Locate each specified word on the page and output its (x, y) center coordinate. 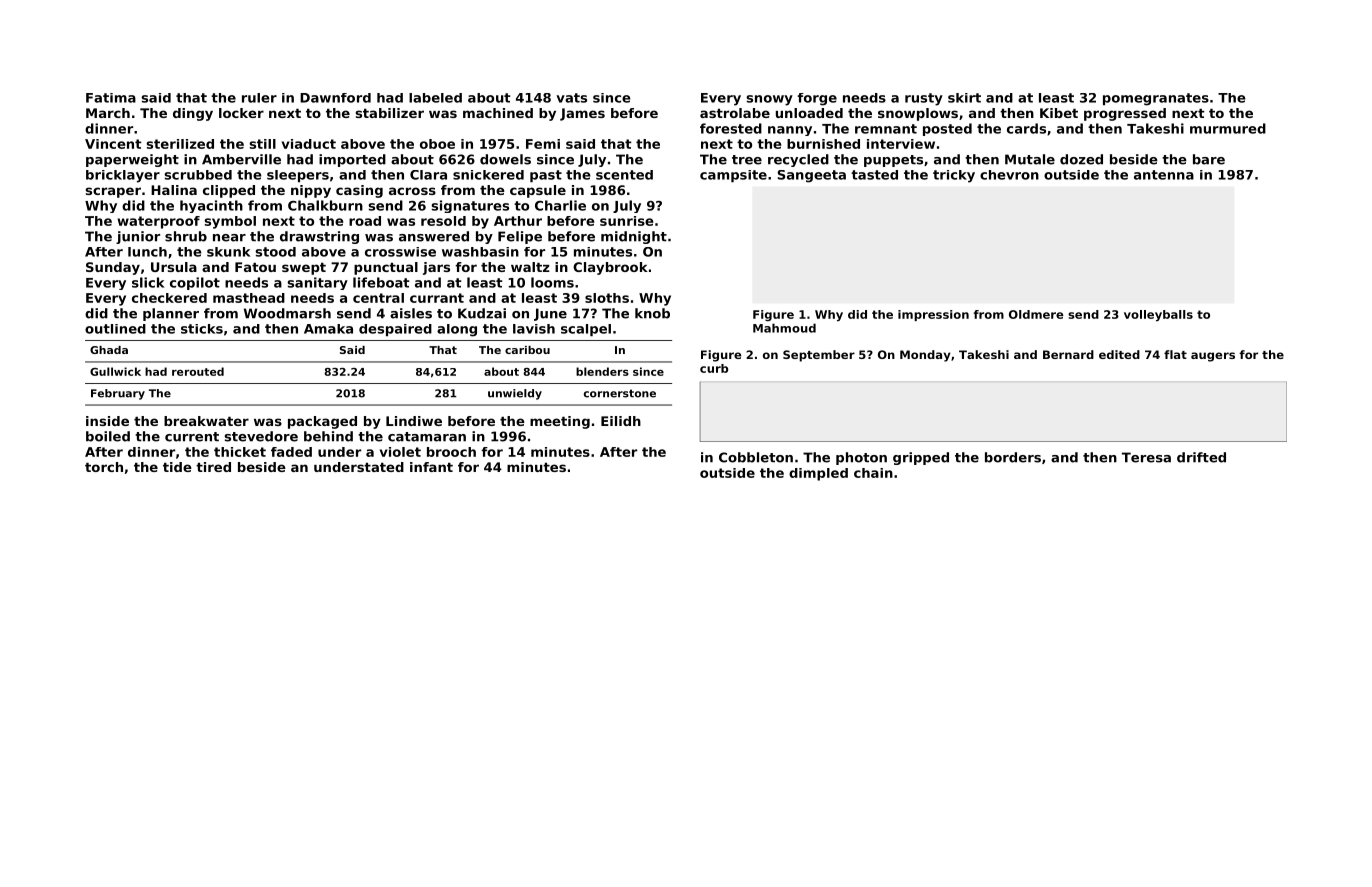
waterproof (158, 222)
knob (652, 313)
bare (1209, 159)
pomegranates (1156, 99)
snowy (769, 100)
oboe (437, 144)
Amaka (328, 329)
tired (213, 467)
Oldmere (1036, 314)
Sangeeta (812, 176)
